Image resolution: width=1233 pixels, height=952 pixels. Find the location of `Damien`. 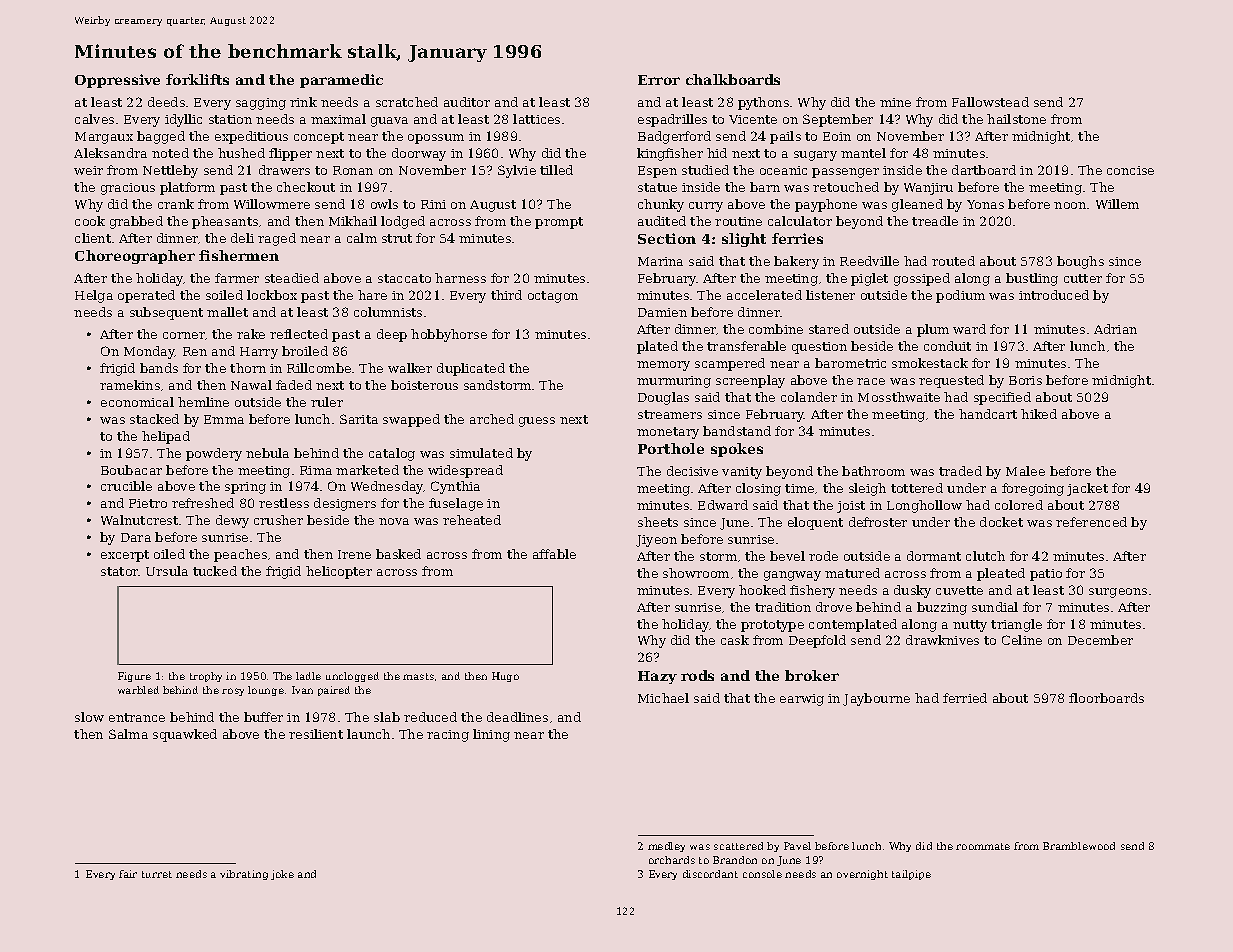

Damien is located at coordinates (662, 312).
